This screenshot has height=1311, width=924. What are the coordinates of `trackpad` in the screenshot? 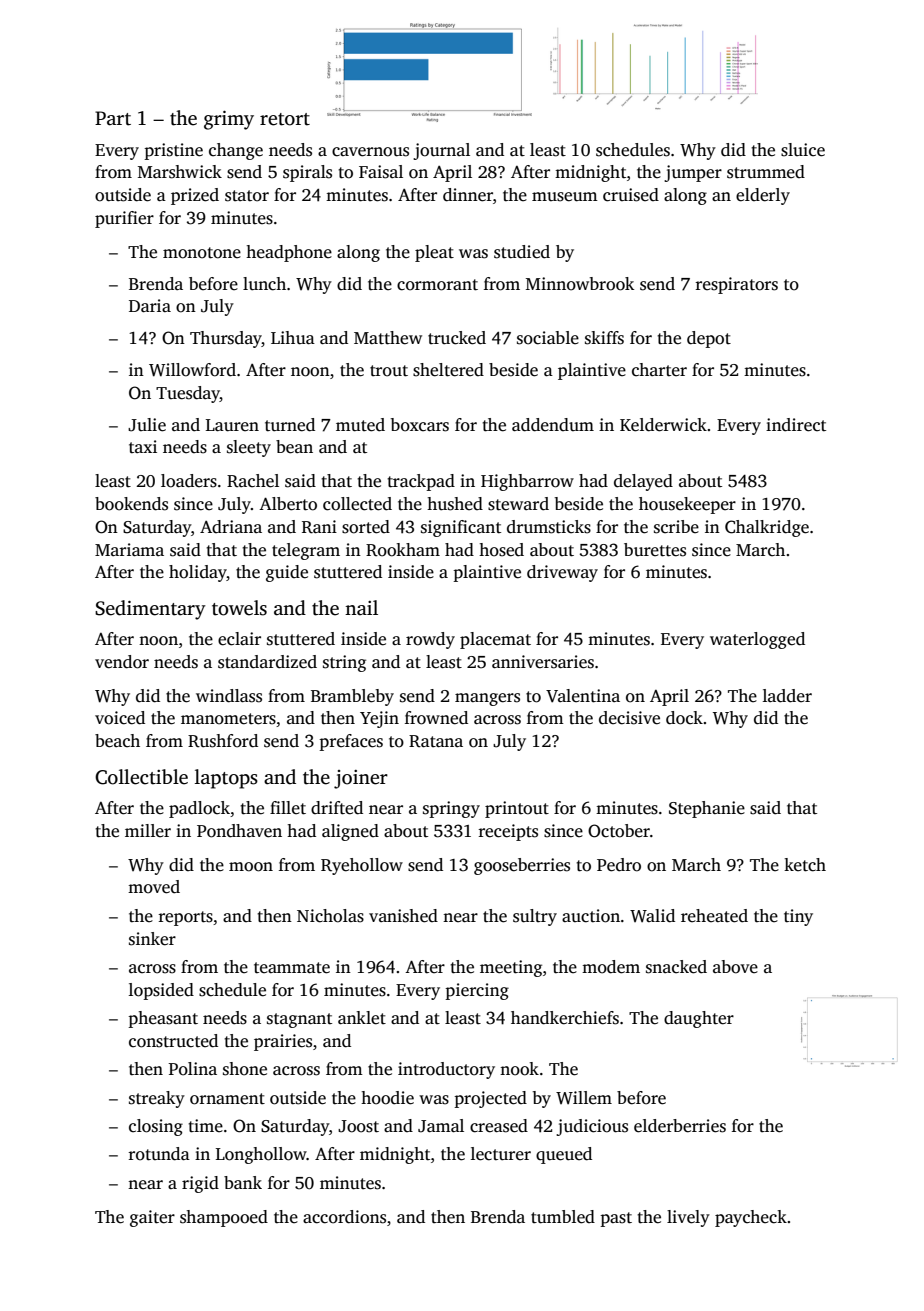 It's located at (421, 482).
